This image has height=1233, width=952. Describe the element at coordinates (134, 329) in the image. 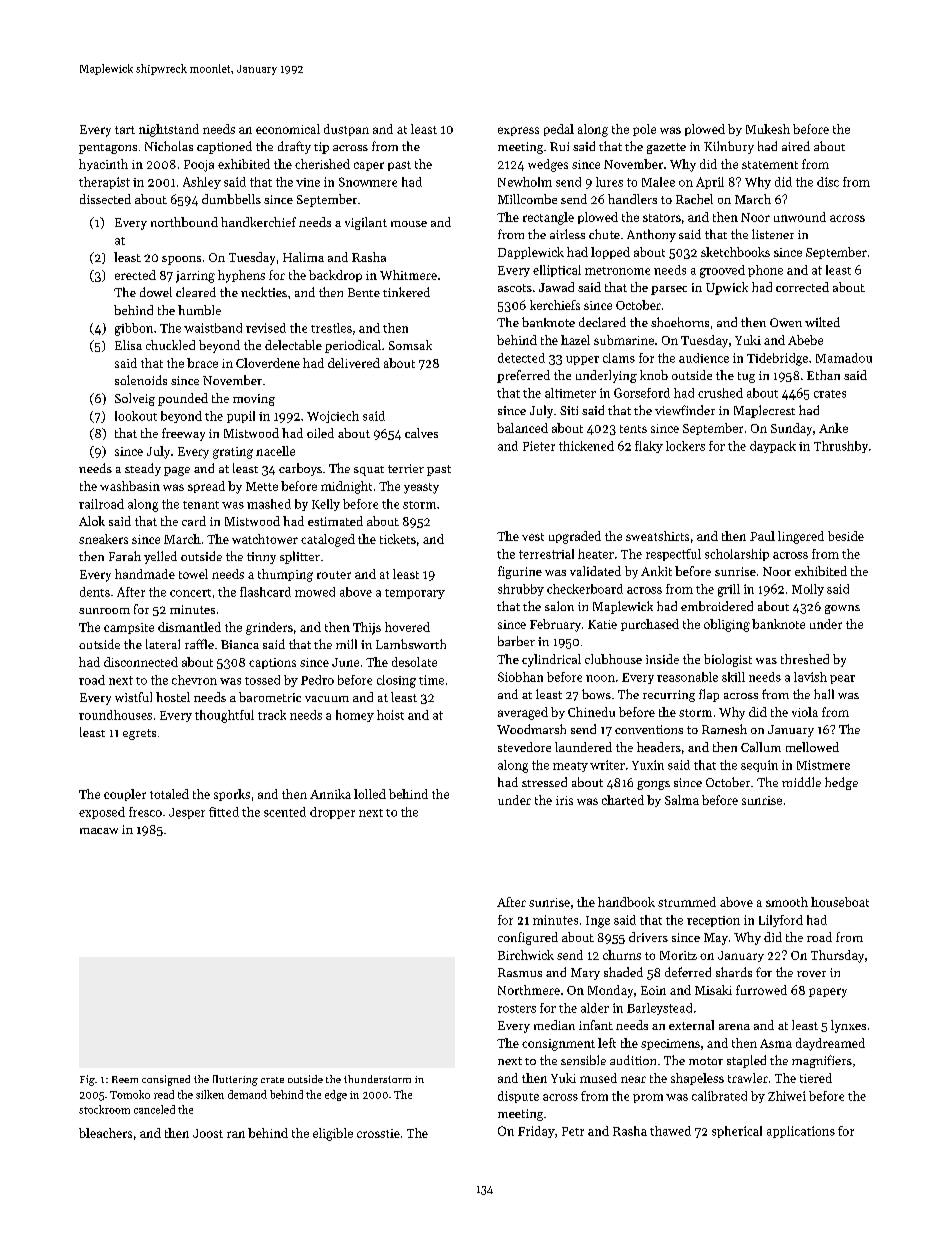

I see `gibbon` at that location.
